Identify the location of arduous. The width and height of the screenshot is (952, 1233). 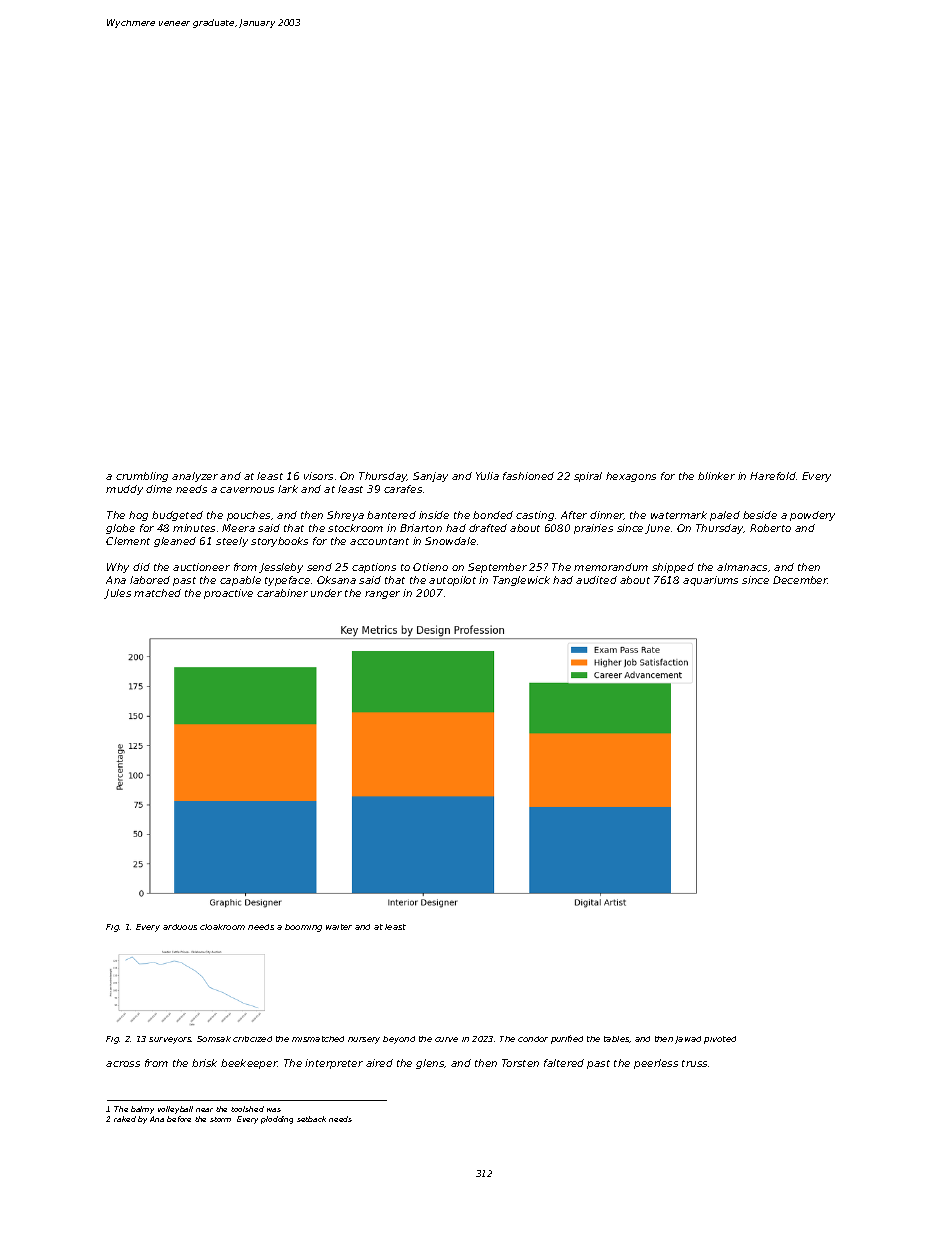
(180, 927).
